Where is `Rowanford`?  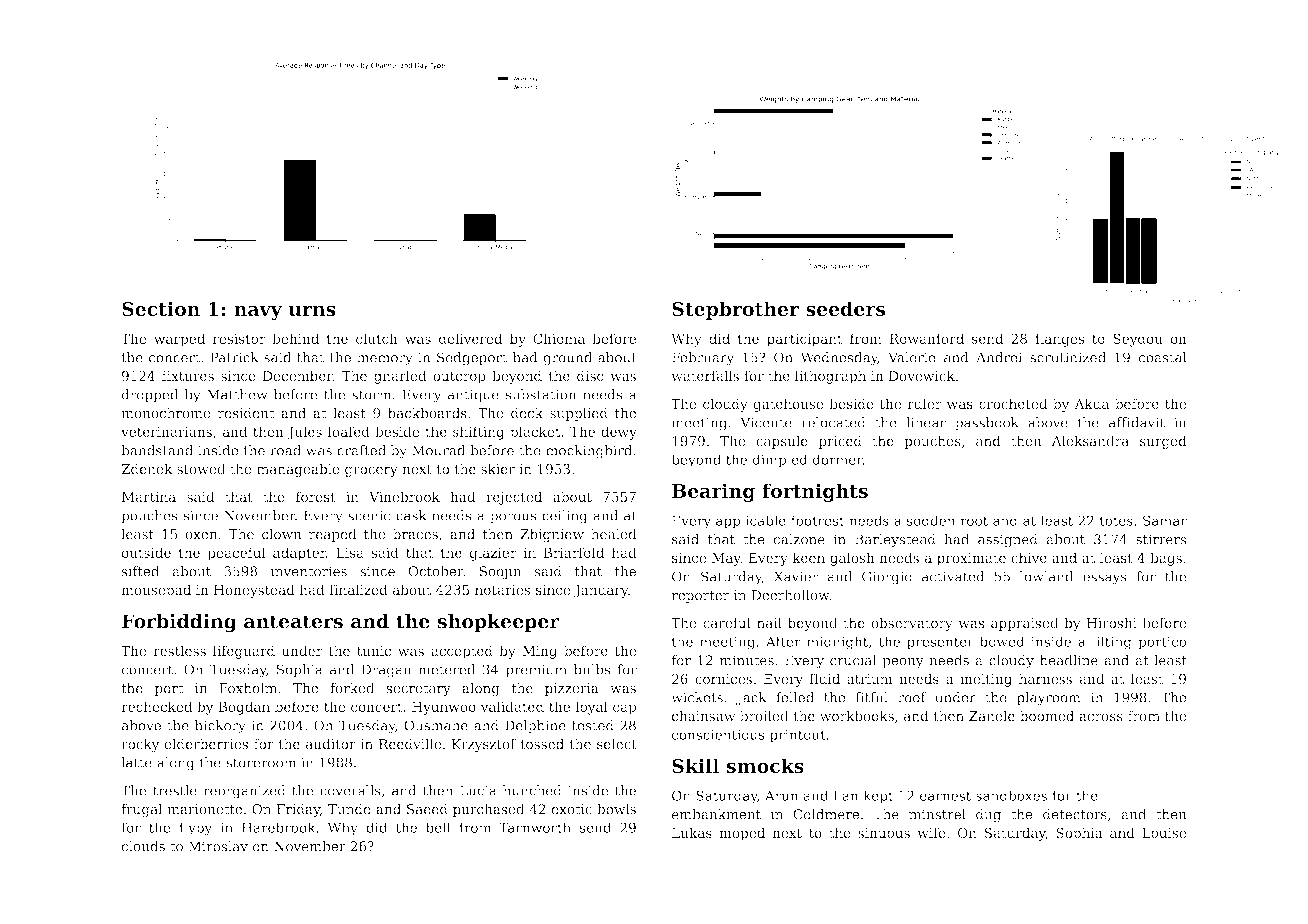 Rowanford is located at coordinates (926, 338).
